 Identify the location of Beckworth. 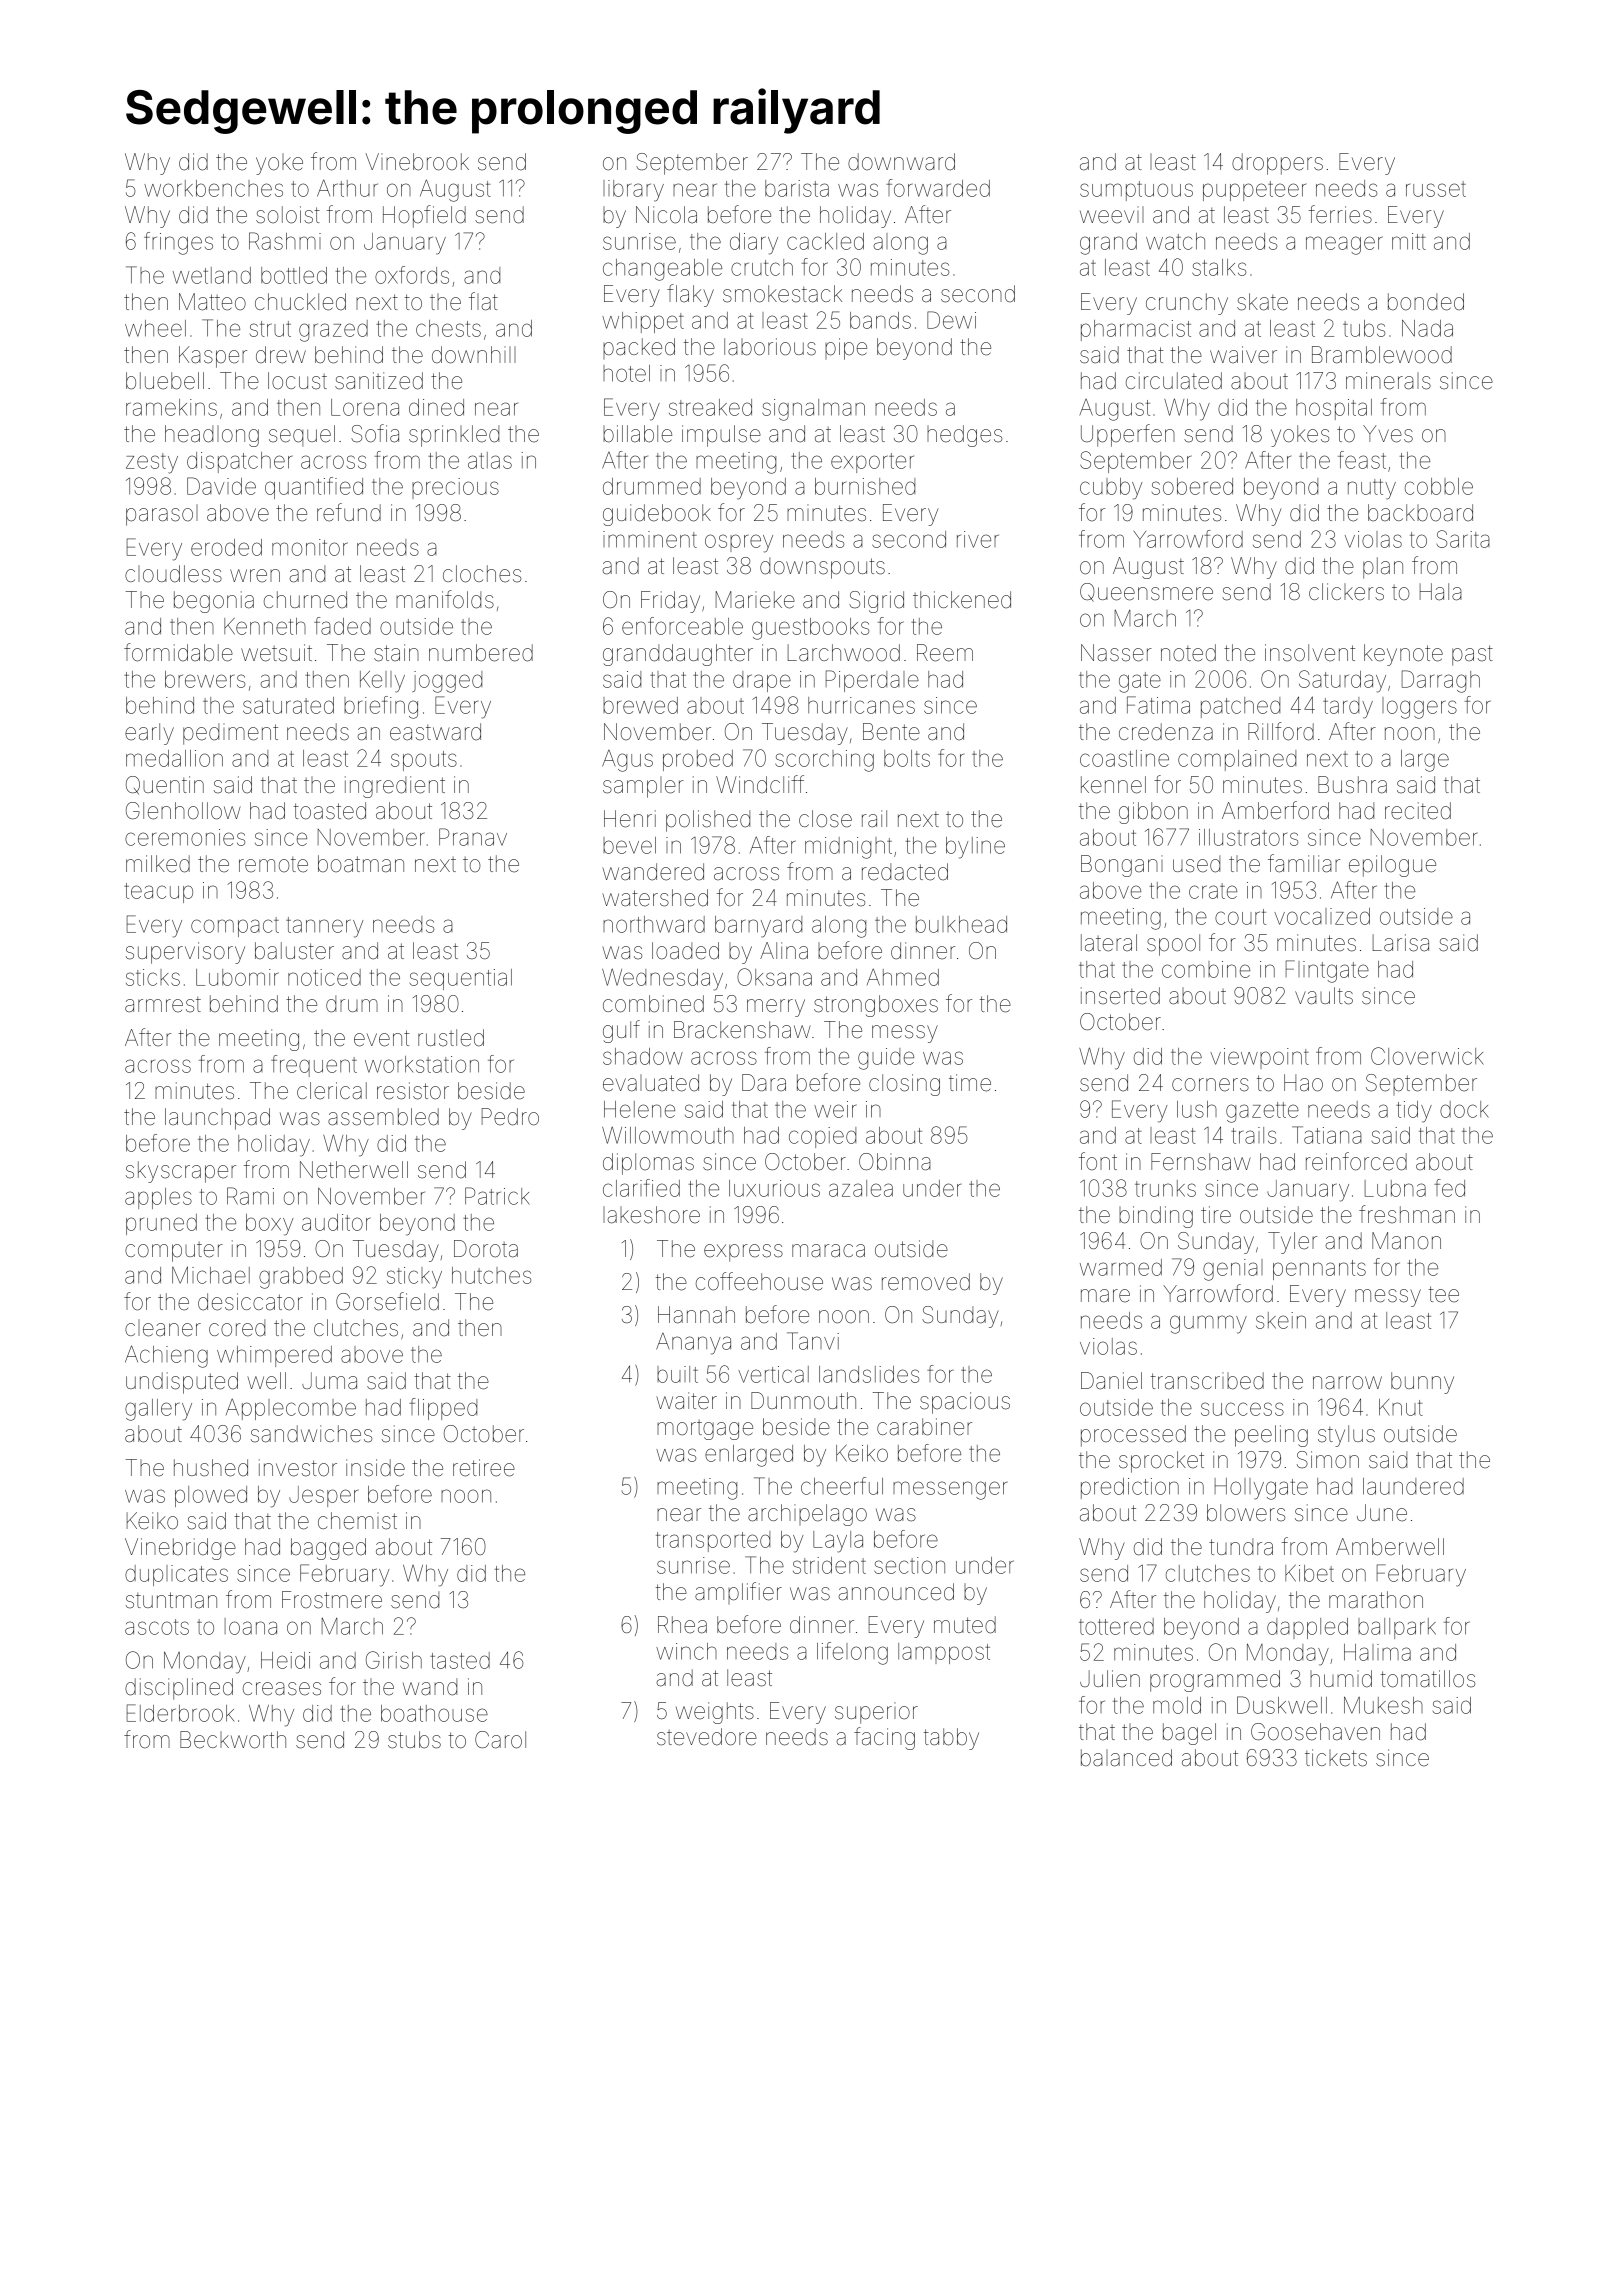
(233, 1740).
